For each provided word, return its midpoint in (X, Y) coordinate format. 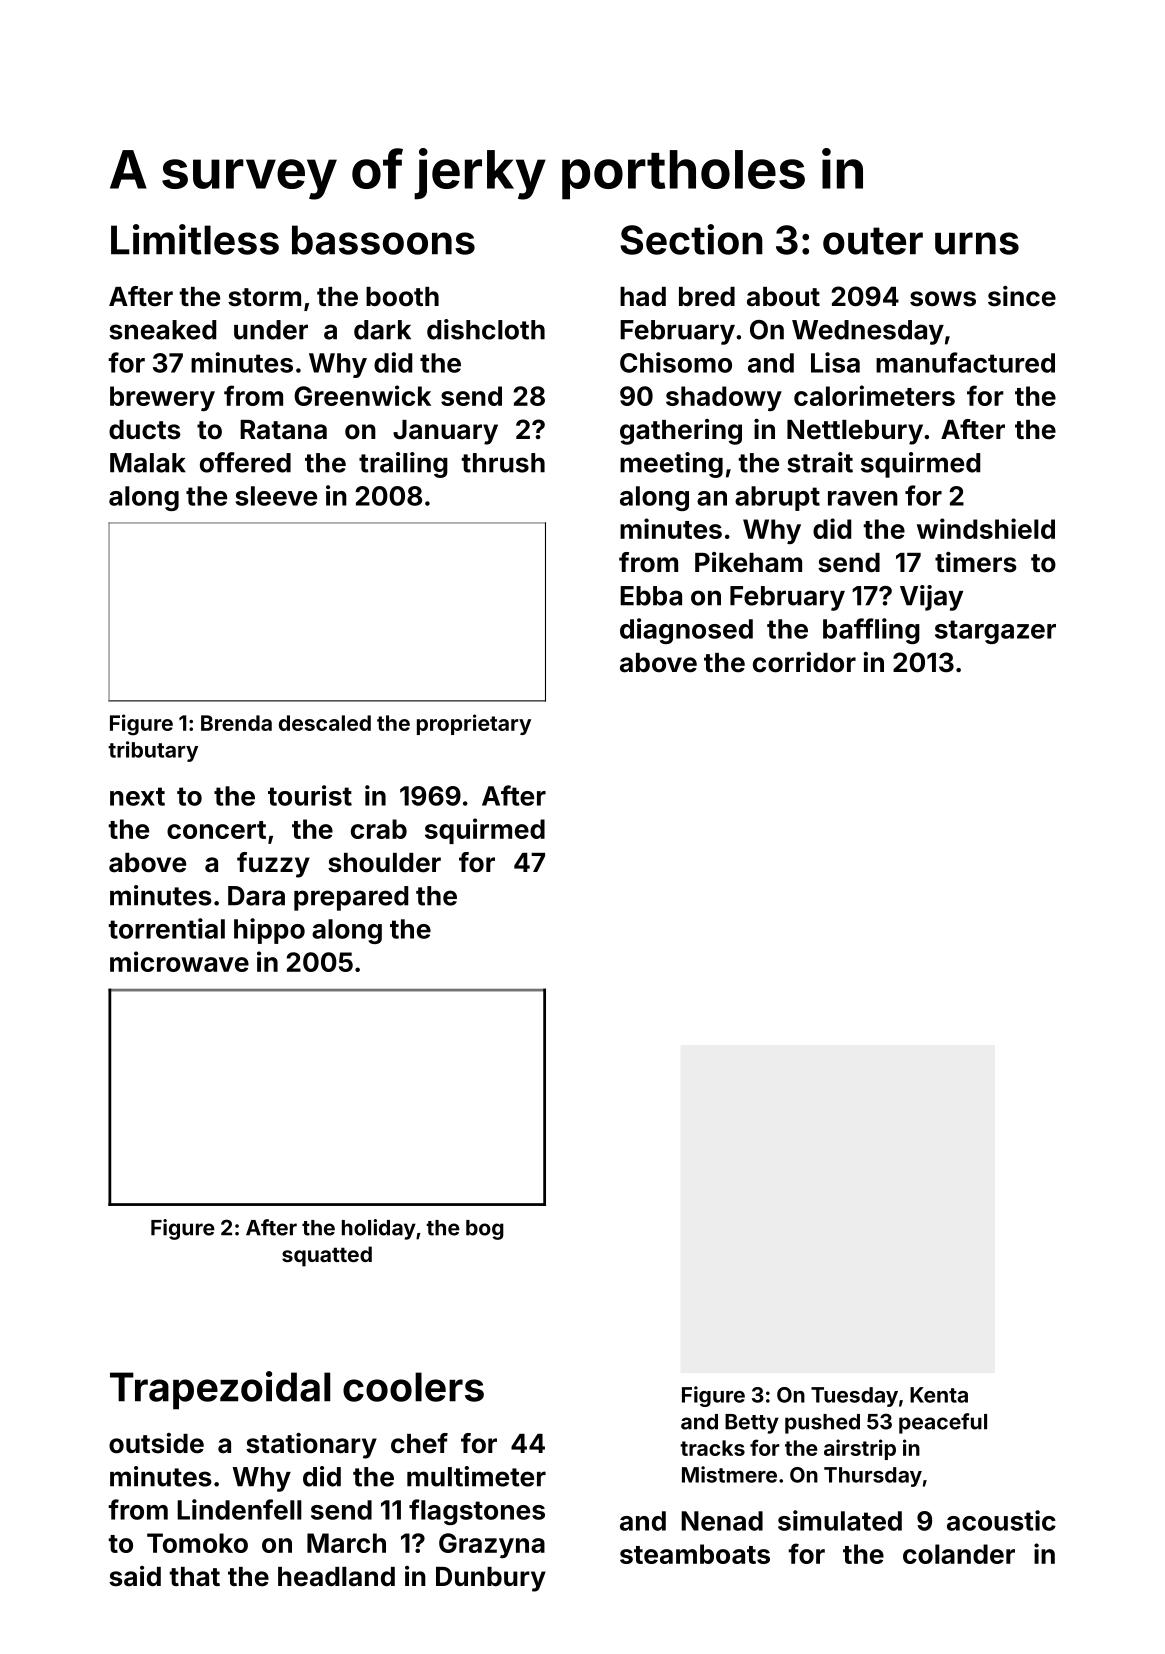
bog (485, 1230)
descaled (325, 723)
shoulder (384, 863)
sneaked (162, 330)
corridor (804, 662)
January (445, 432)
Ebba (651, 596)
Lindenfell (239, 1509)
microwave (179, 961)
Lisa (835, 362)
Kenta (939, 1395)
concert (216, 830)
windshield (986, 528)
